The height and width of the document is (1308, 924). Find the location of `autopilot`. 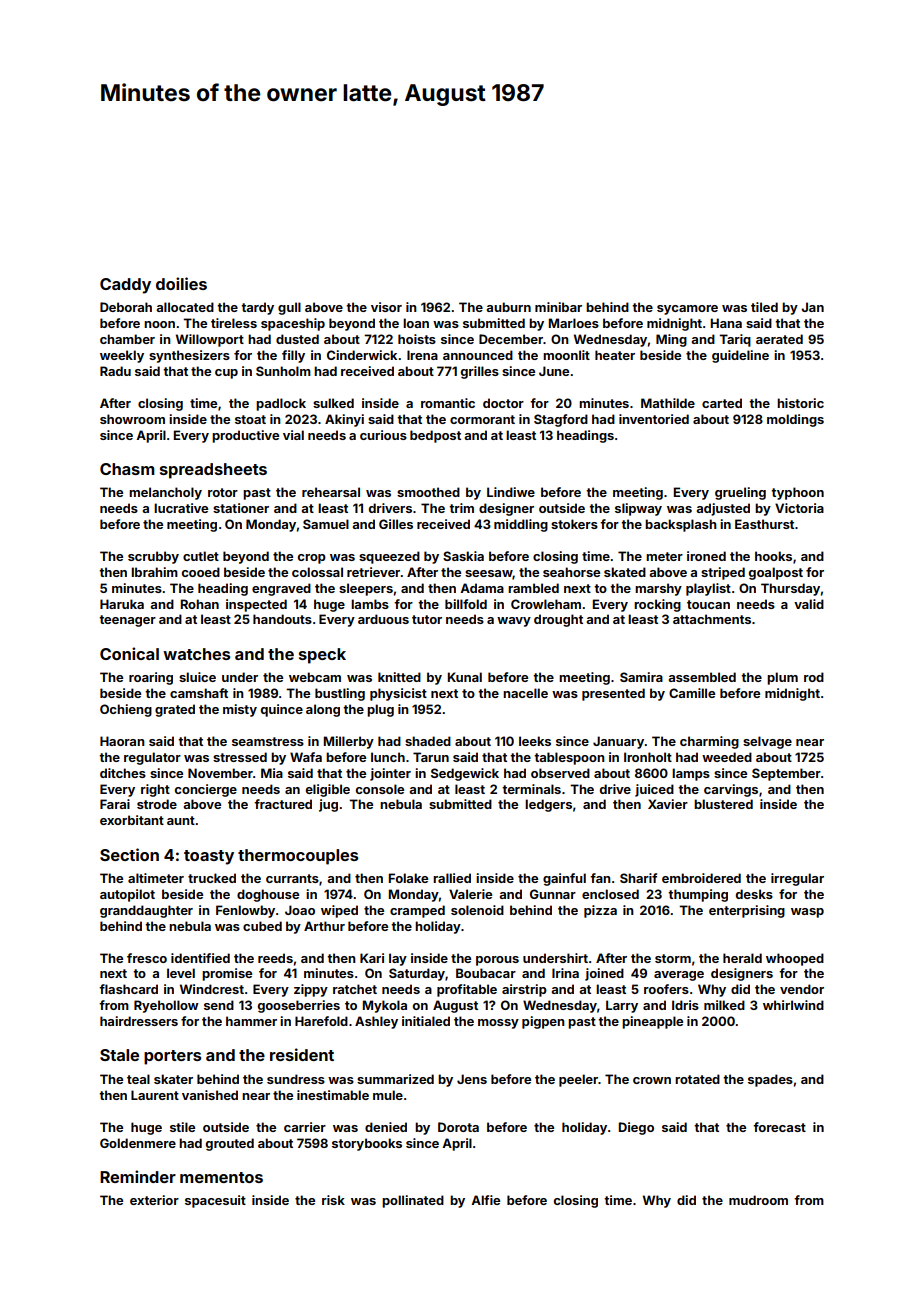

autopilot is located at coordinates (127, 895).
